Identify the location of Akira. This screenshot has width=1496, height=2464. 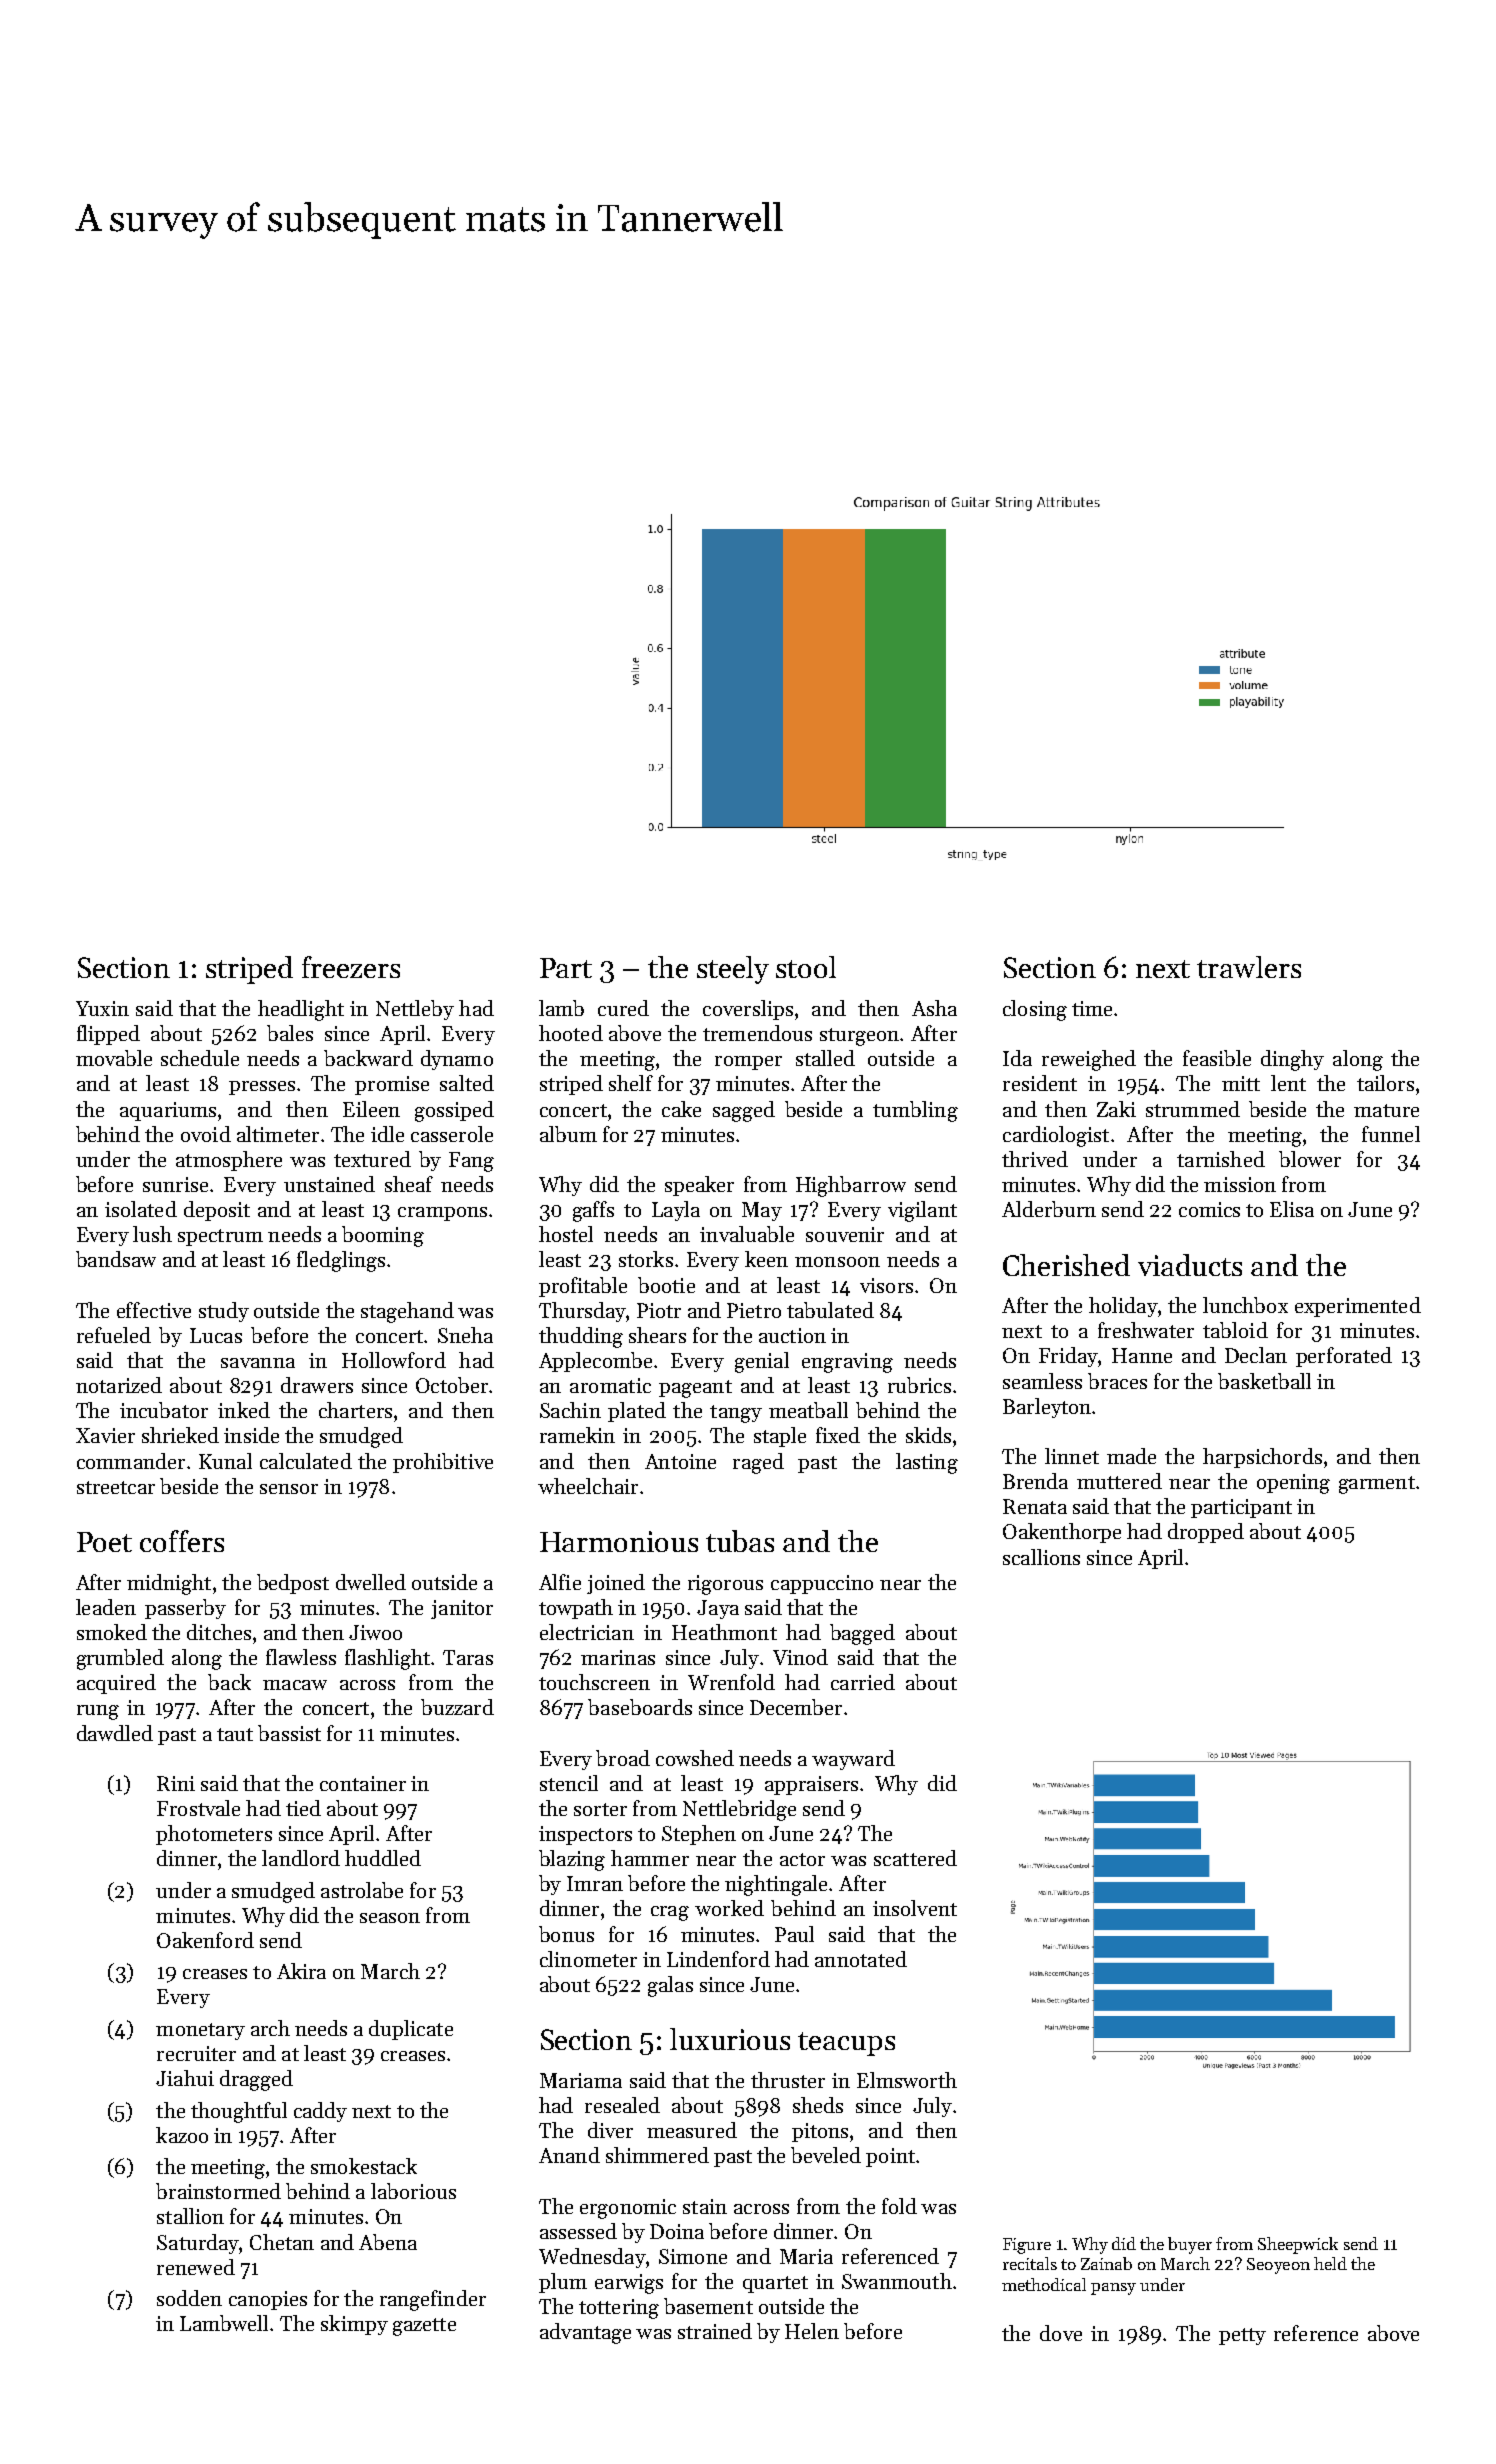
(301, 1971).
